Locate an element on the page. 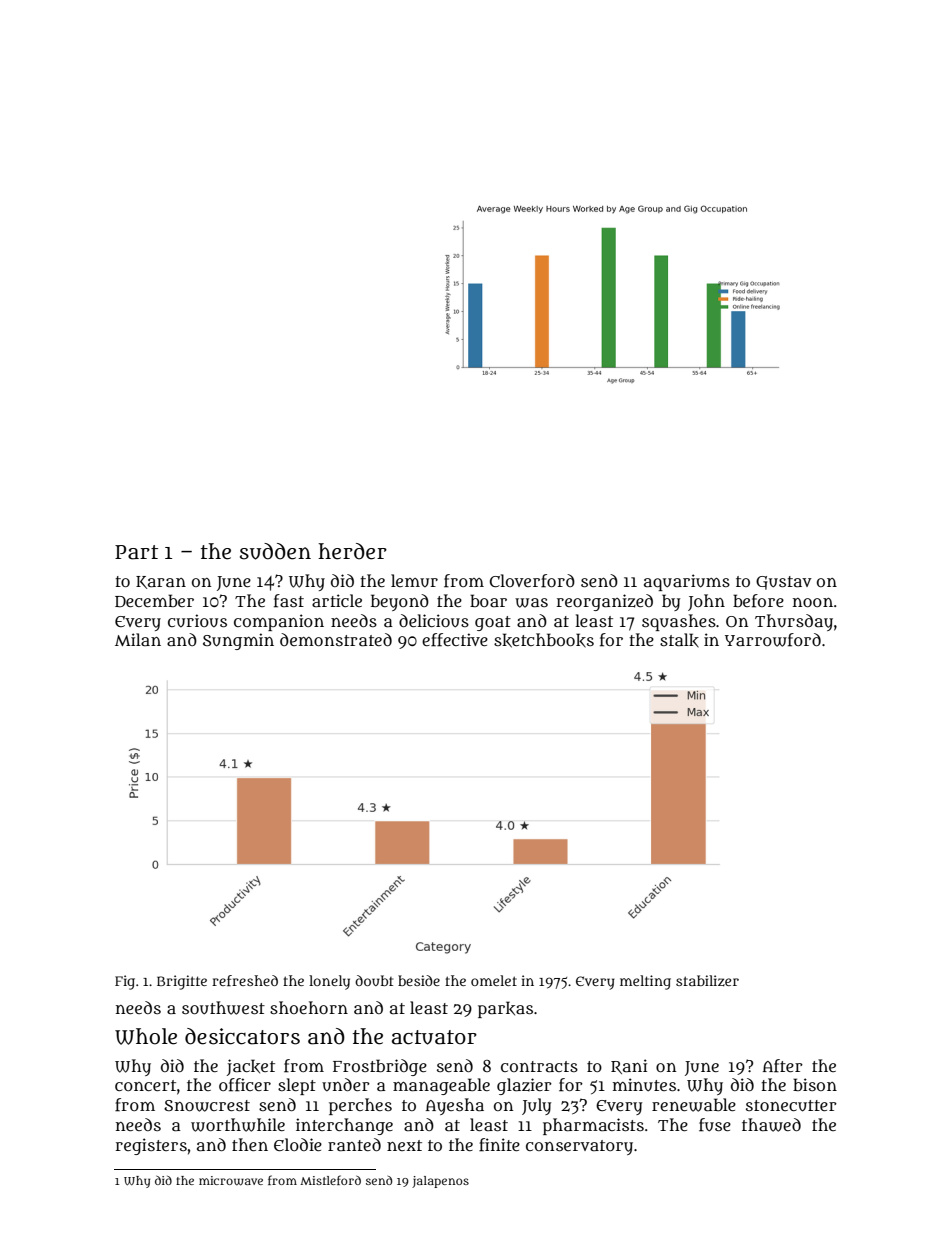 Image resolution: width=952 pixels, height=1233 pixels. thawed is located at coordinates (771, 1125).
